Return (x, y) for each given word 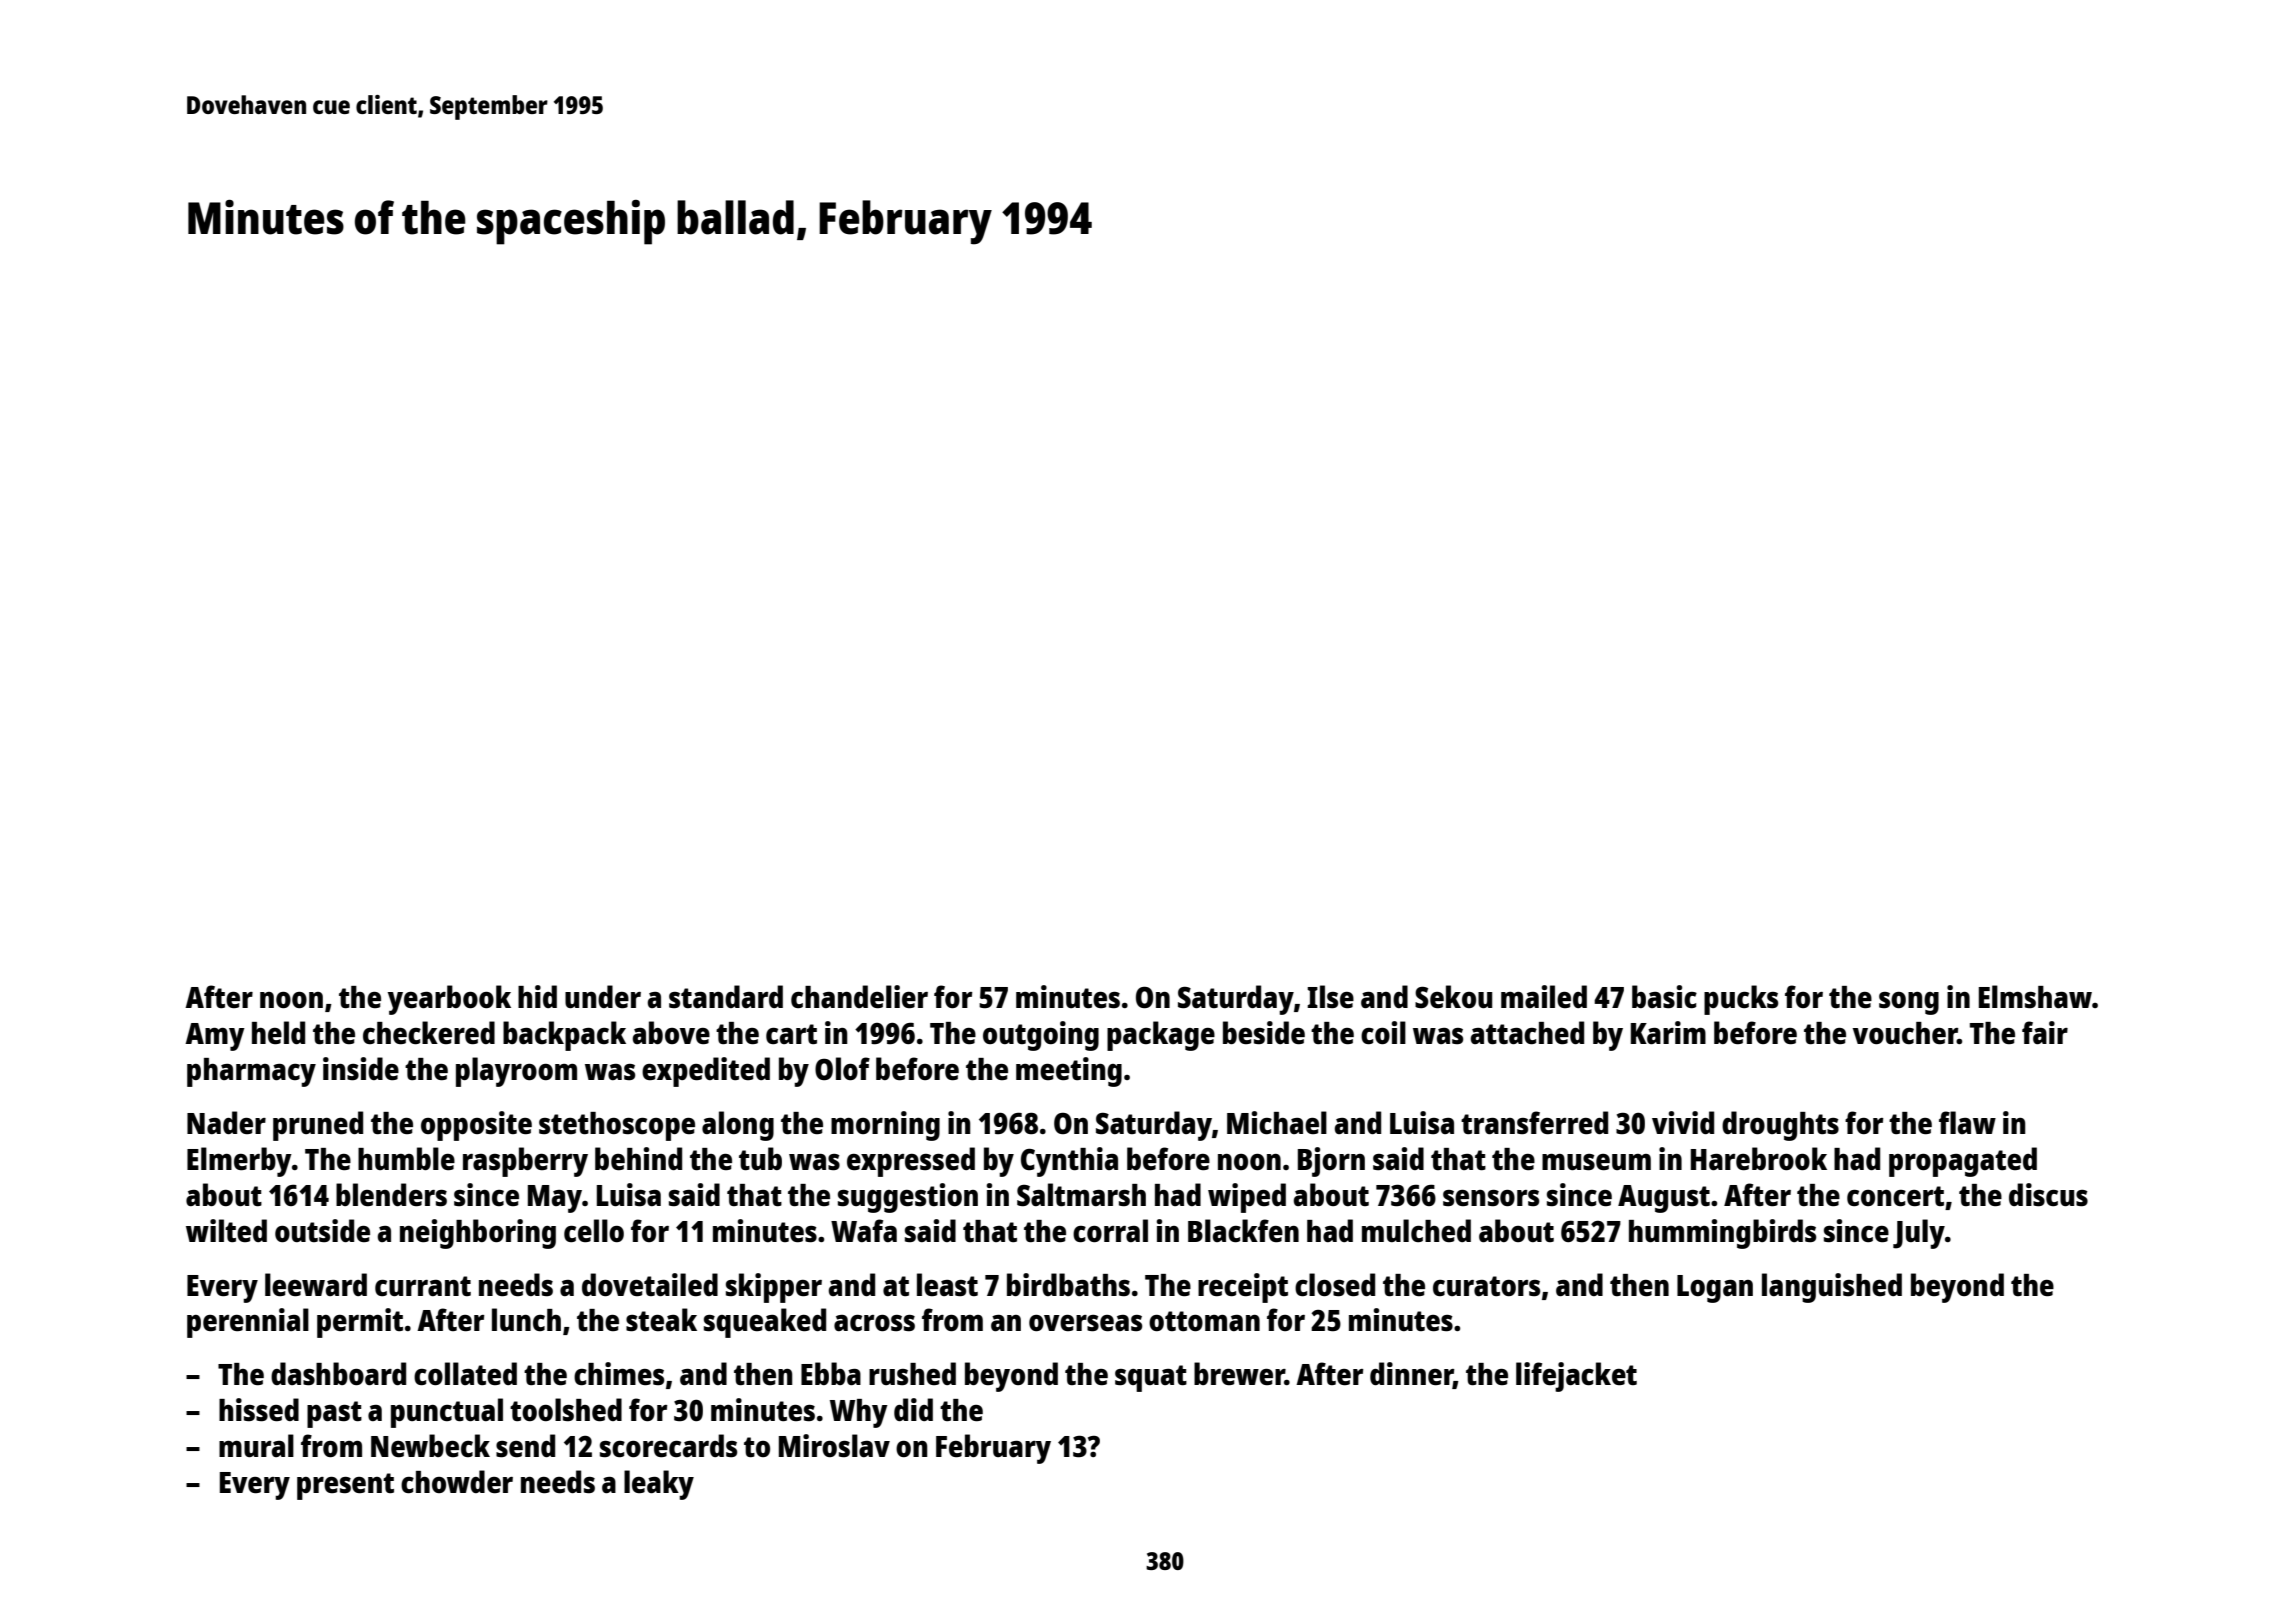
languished (1832, 1288)
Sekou (1453, 997)
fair (2045, 1032)
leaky (659, 1485)
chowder (457, 1482)
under (603, 996)
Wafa (864, 1230)
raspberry (525, 1162)
